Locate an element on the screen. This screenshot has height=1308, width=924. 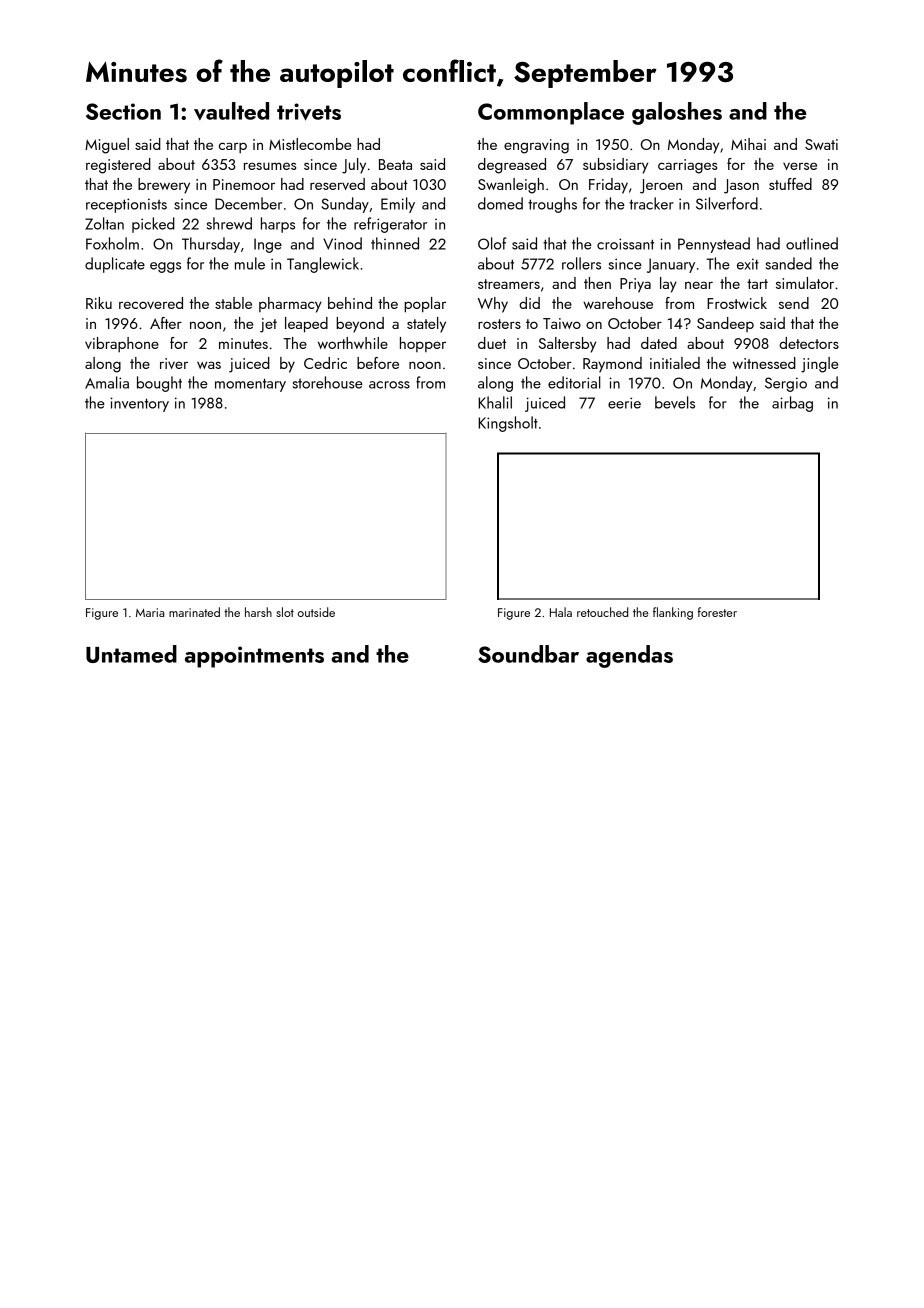
Pinemoor is located at coordinates (244, 184).
